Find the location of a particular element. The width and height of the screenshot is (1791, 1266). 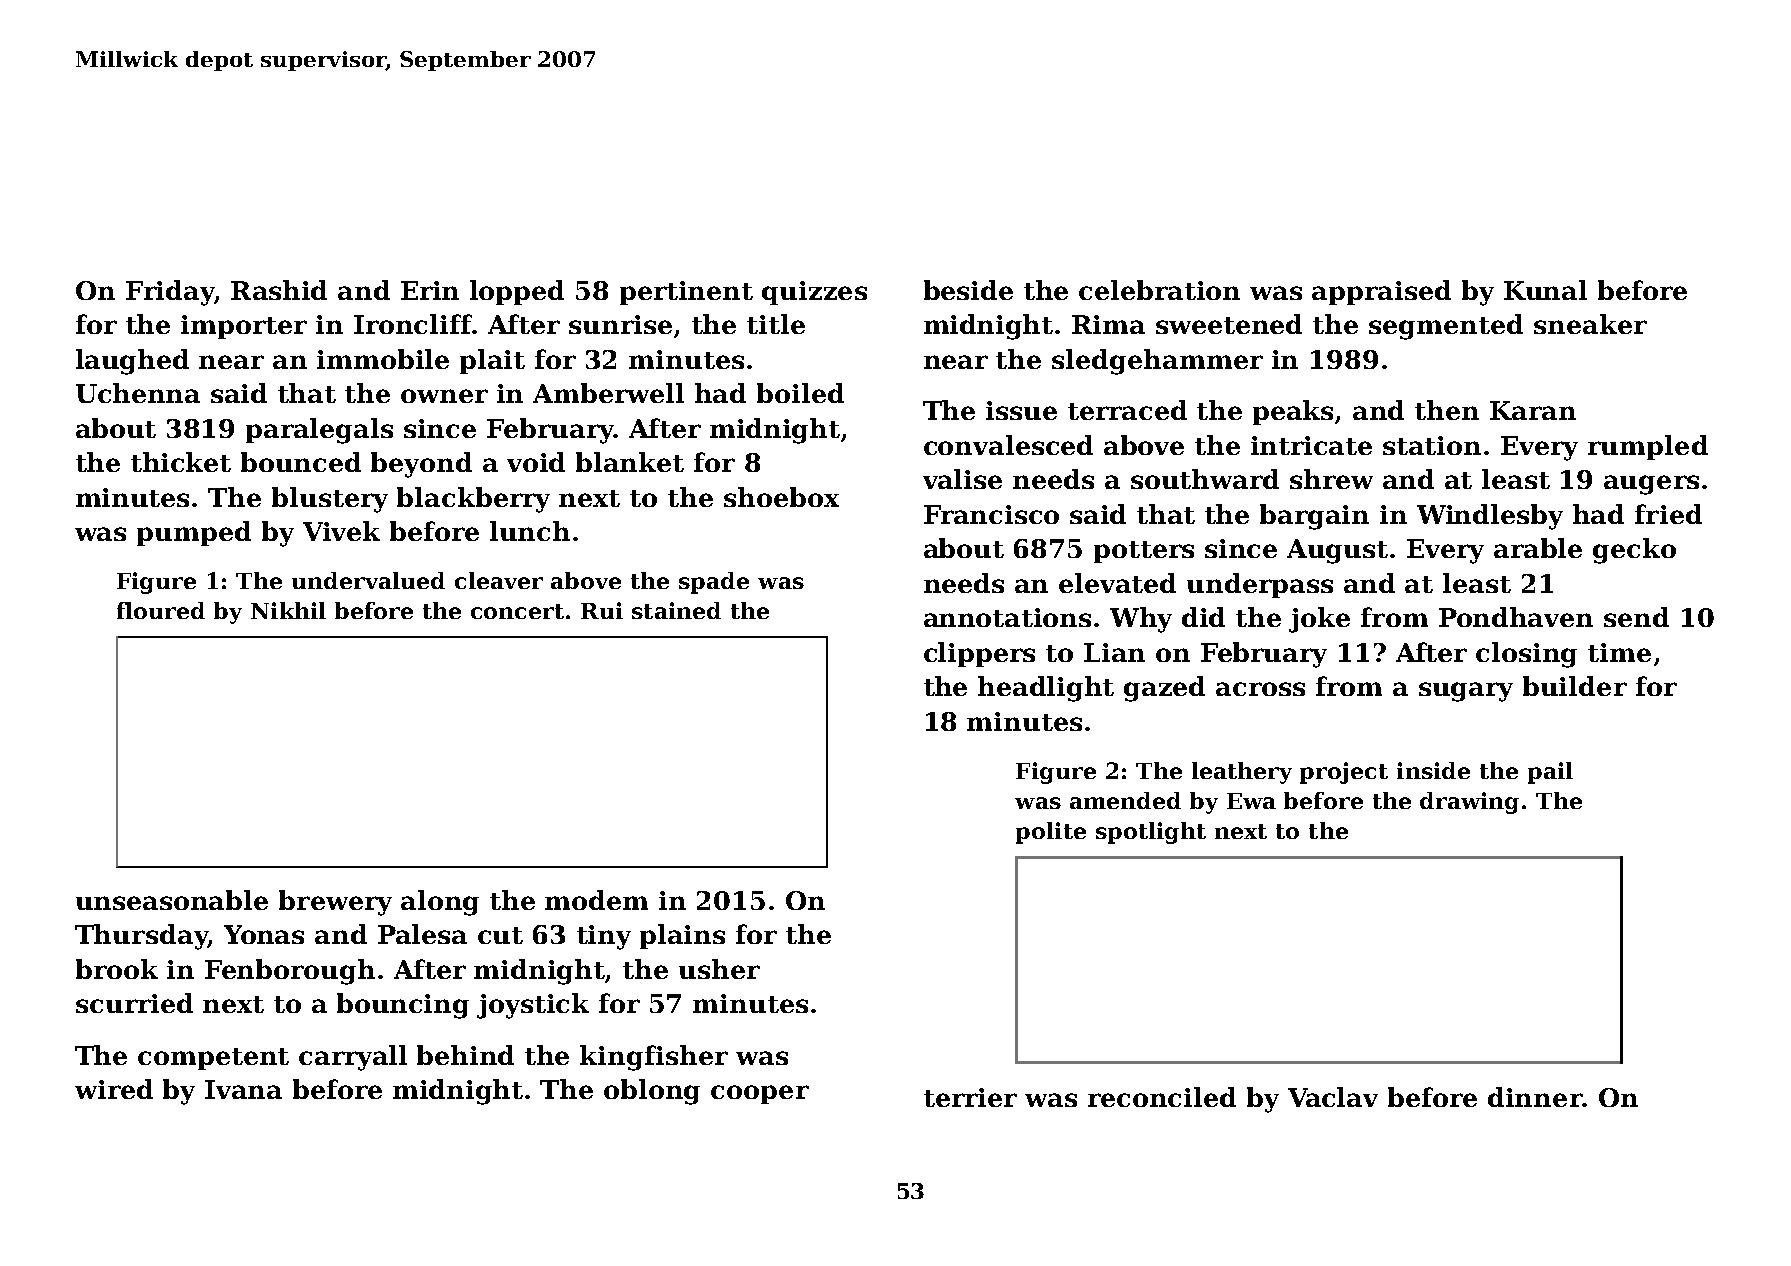

pail is located at coordinates (1550, 773).
